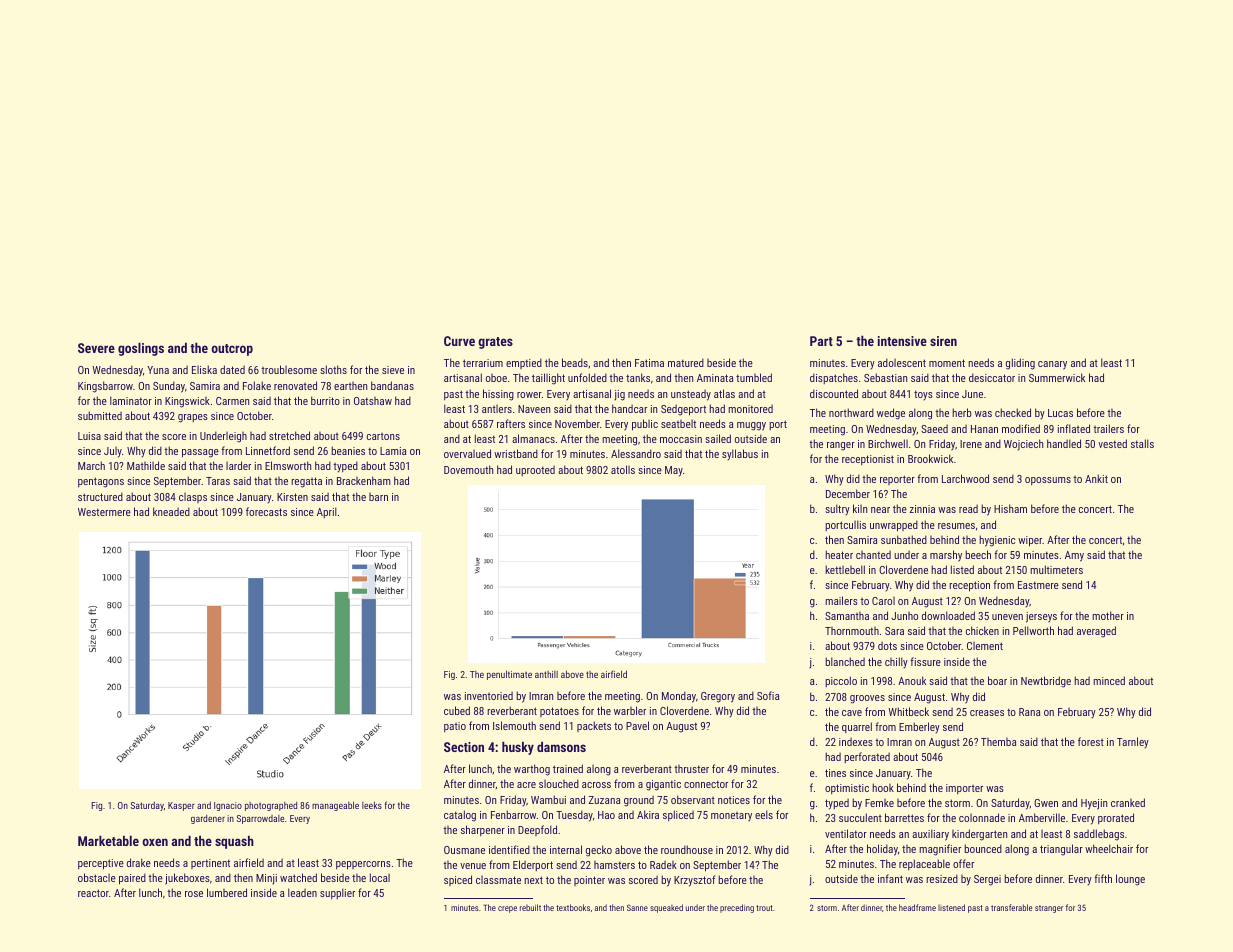 Image resolution: width=1233 pixels, height=952 pixels. Describe the element at coordinates (533, 880) in the screenshot. I see `next` at that location.
